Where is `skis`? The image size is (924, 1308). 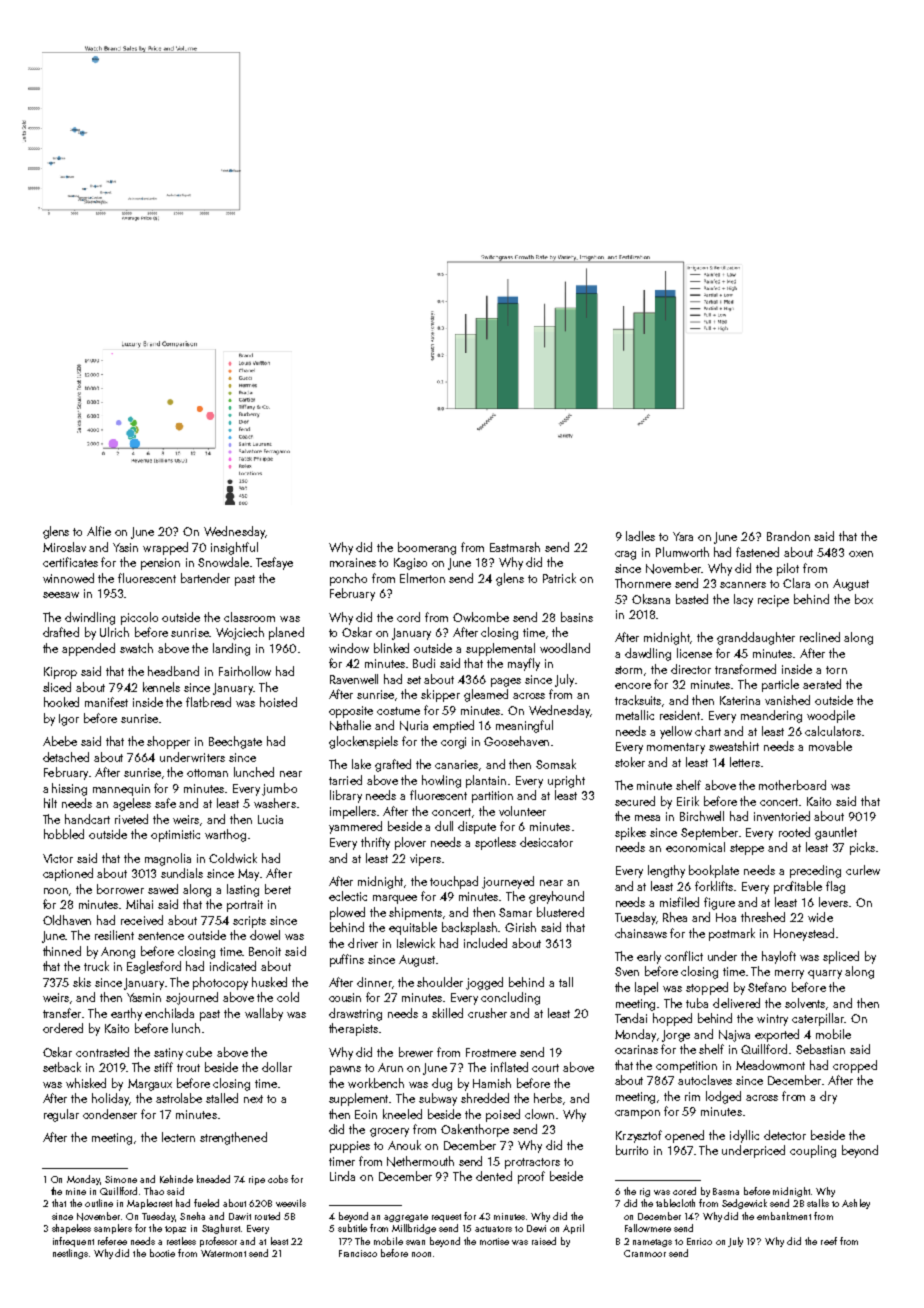
skis is located at coordinates (82, 982).
